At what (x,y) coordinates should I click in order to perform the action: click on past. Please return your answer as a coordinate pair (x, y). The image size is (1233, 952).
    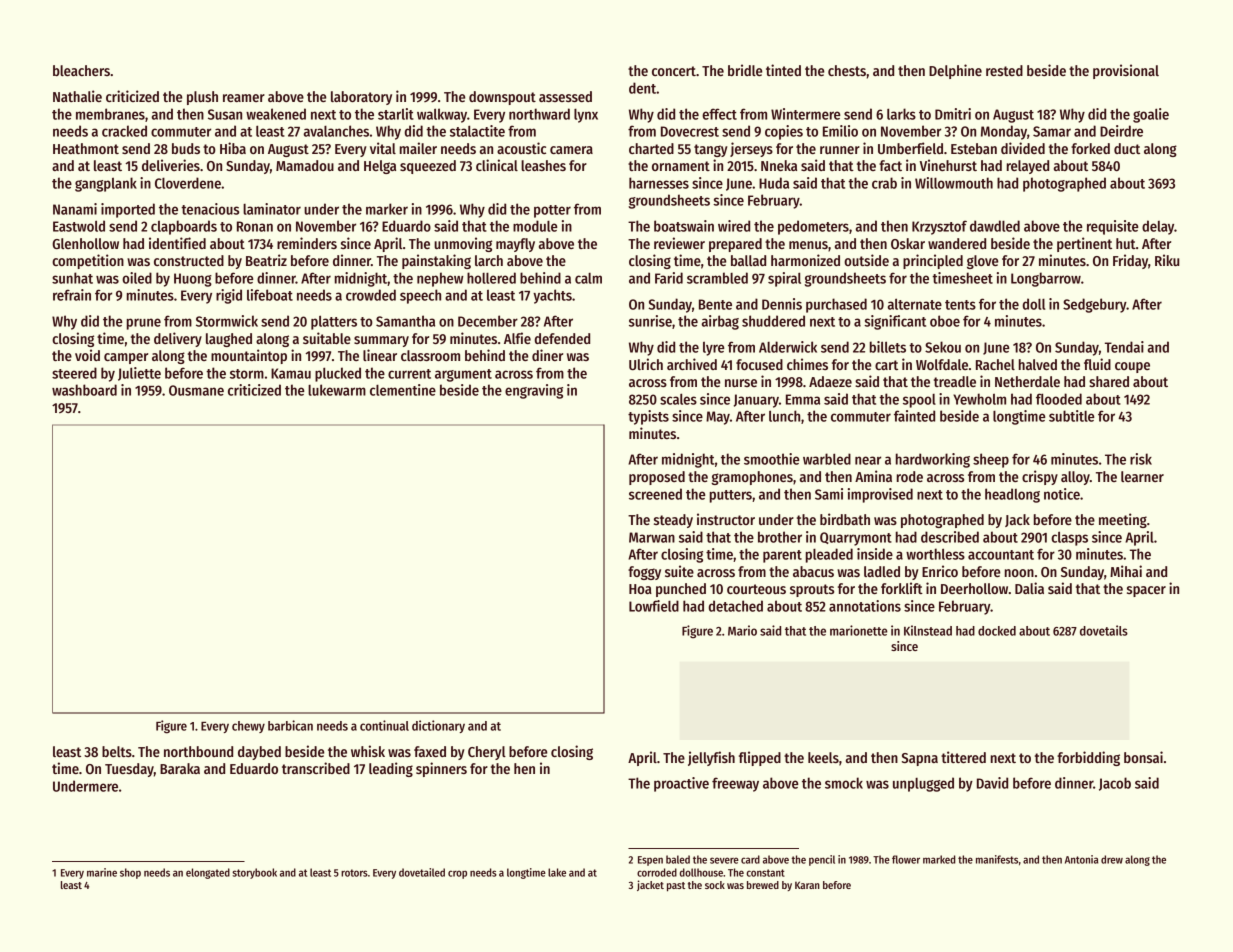
    Looking at the image, I should click on (676, 887).
